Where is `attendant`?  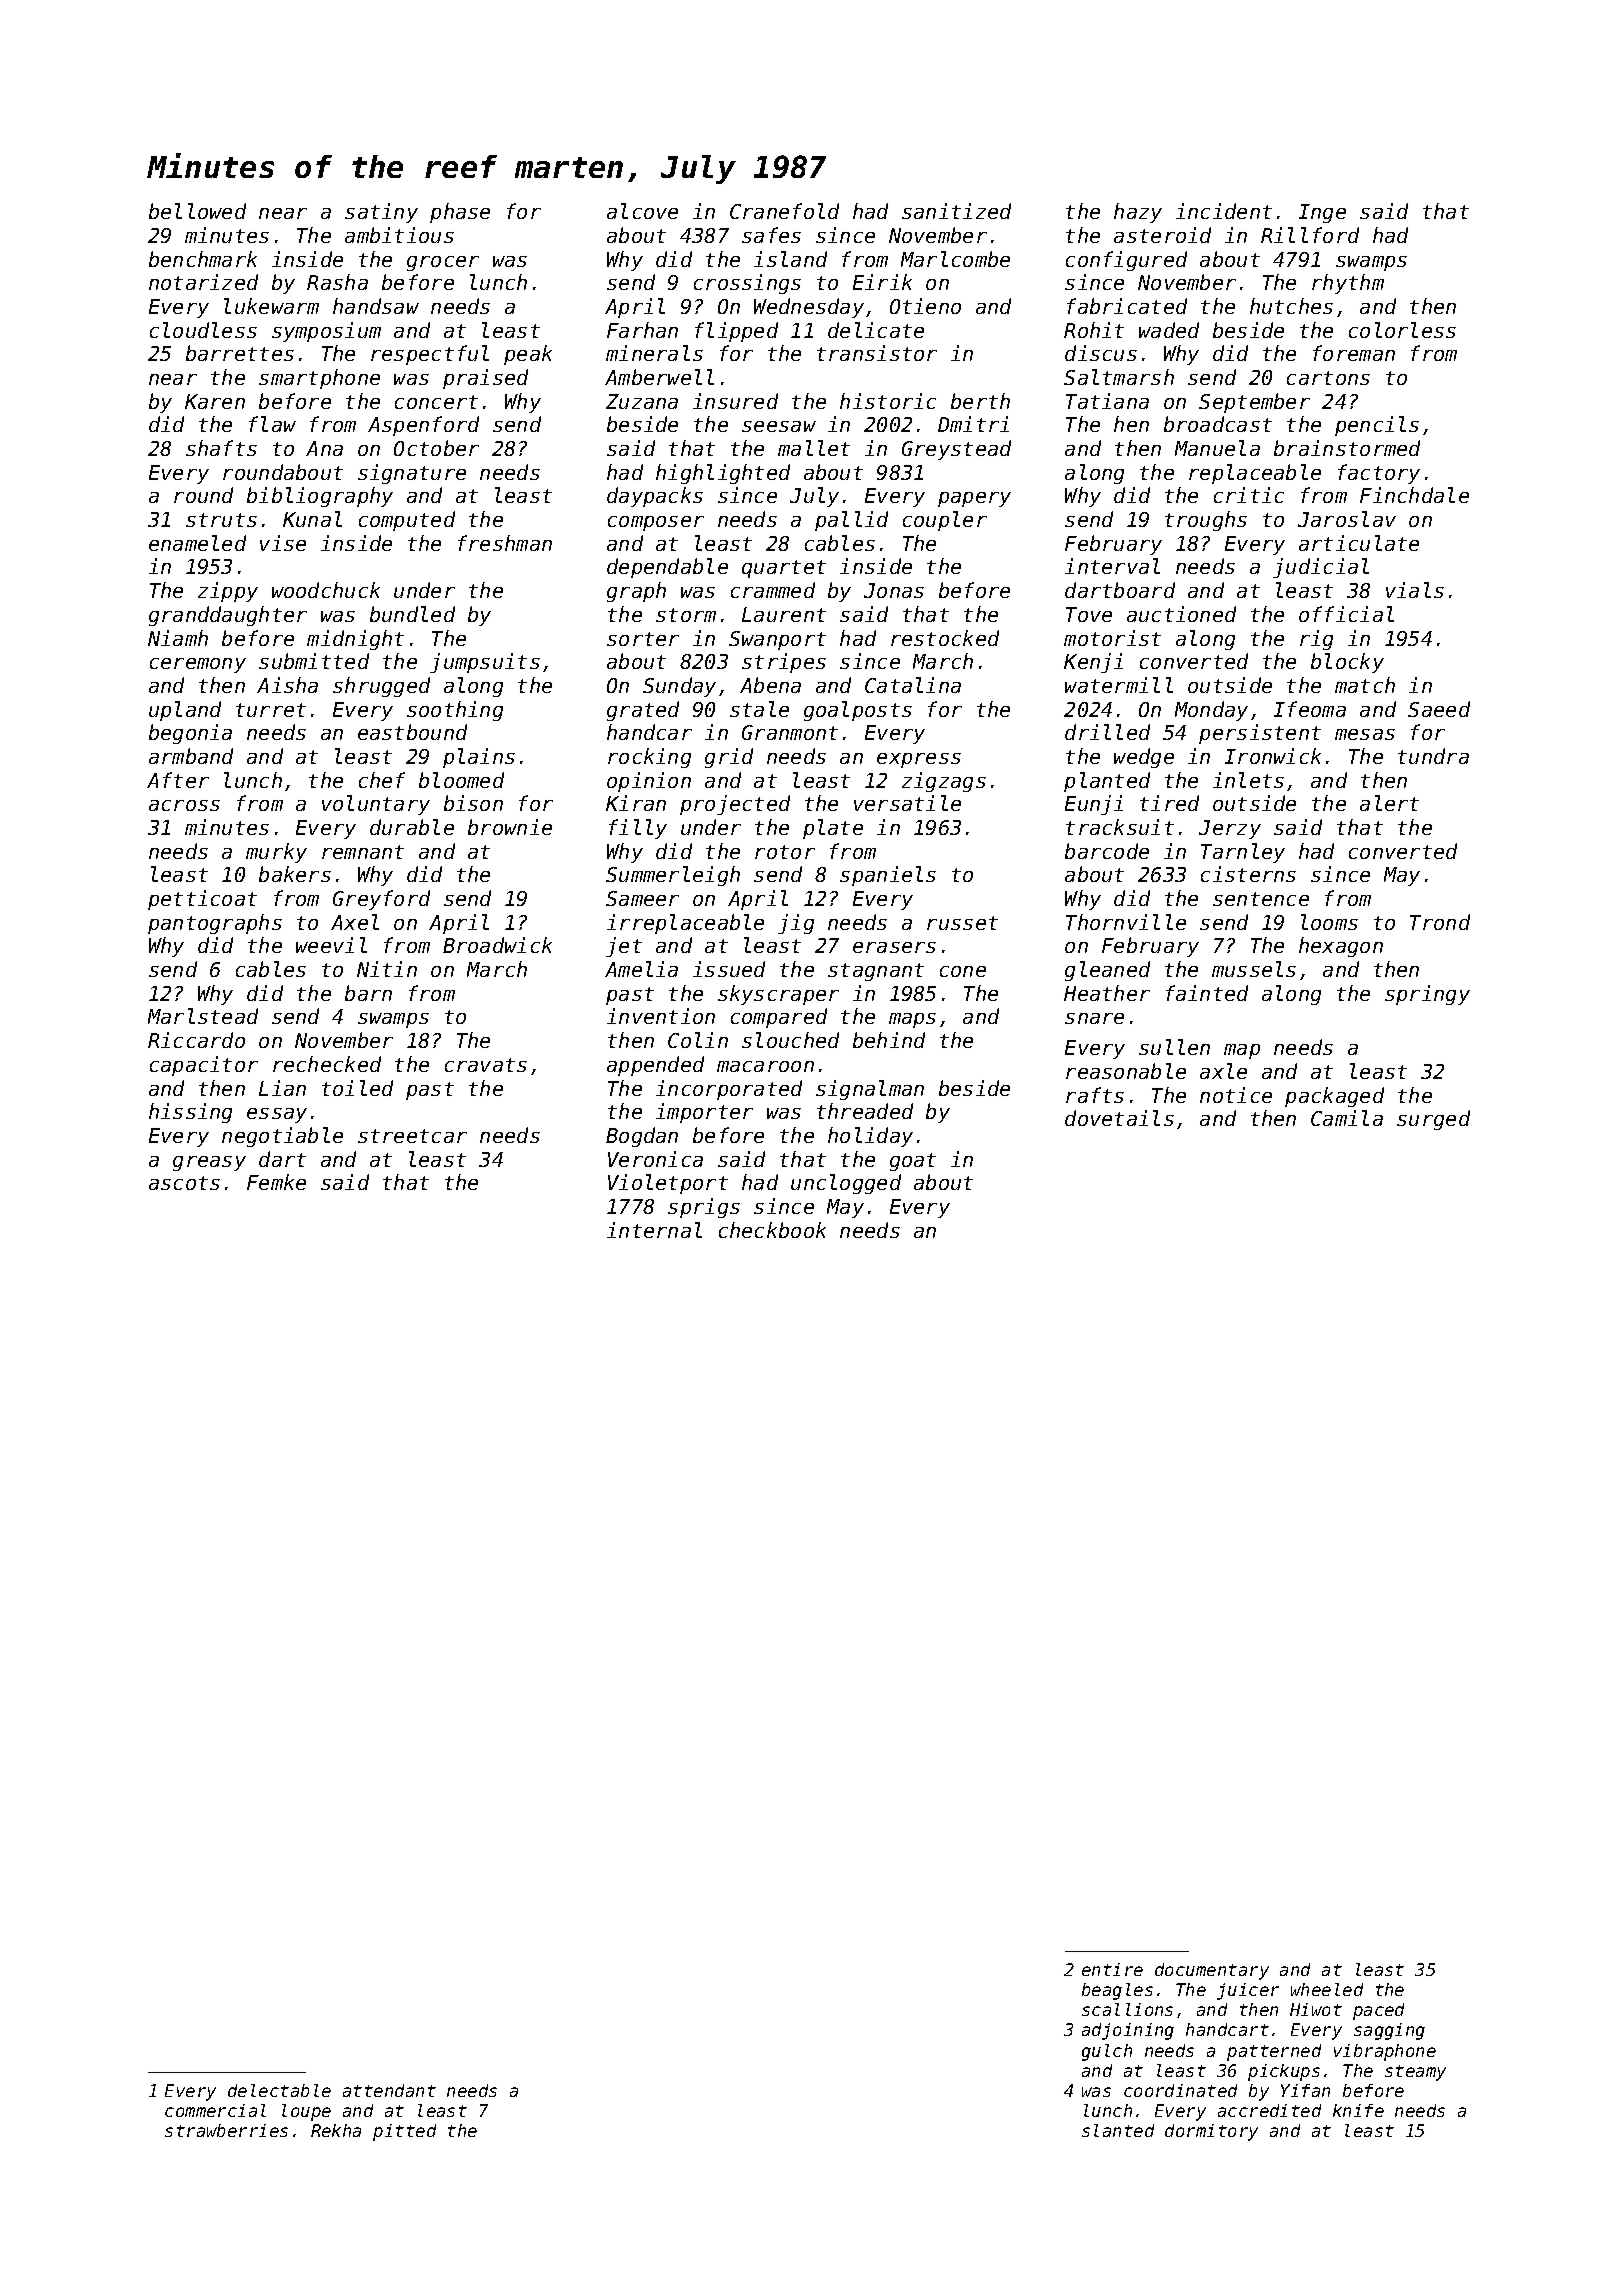 attendant is located at coordinates (389, 2090).
